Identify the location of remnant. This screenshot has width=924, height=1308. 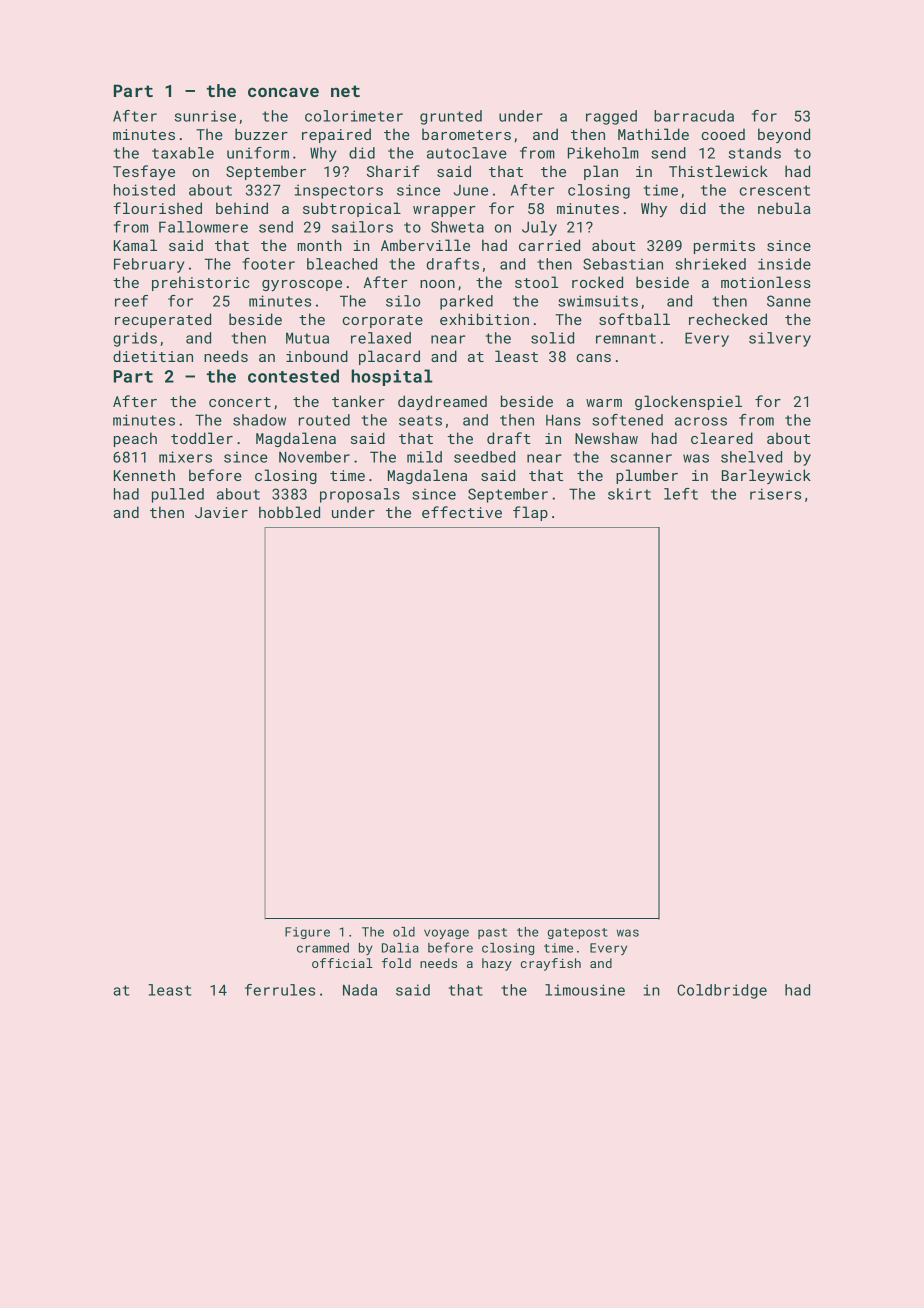
(626, 338).
